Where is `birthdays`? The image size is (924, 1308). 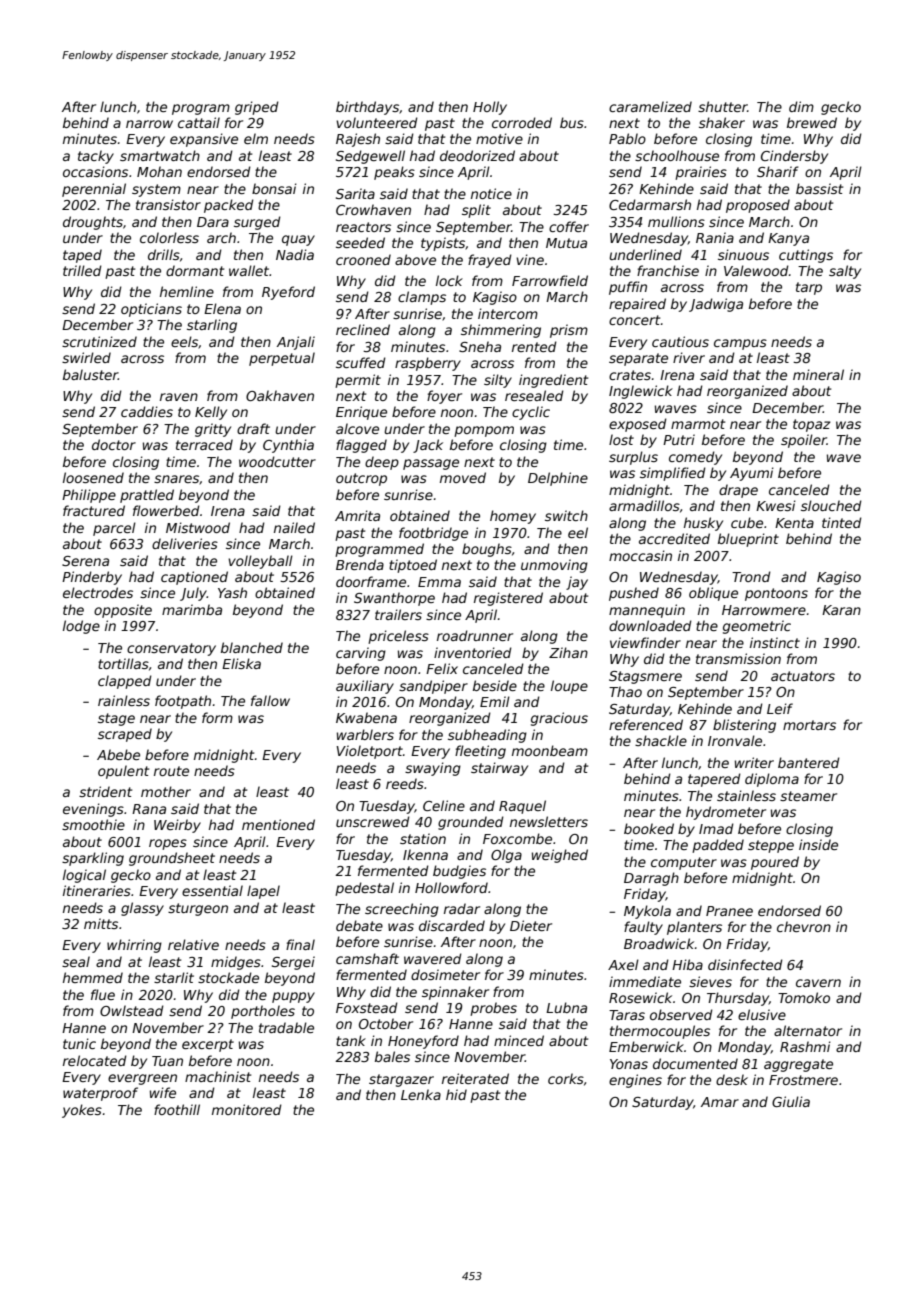
birthdays is located at coordinates (367, 108).
